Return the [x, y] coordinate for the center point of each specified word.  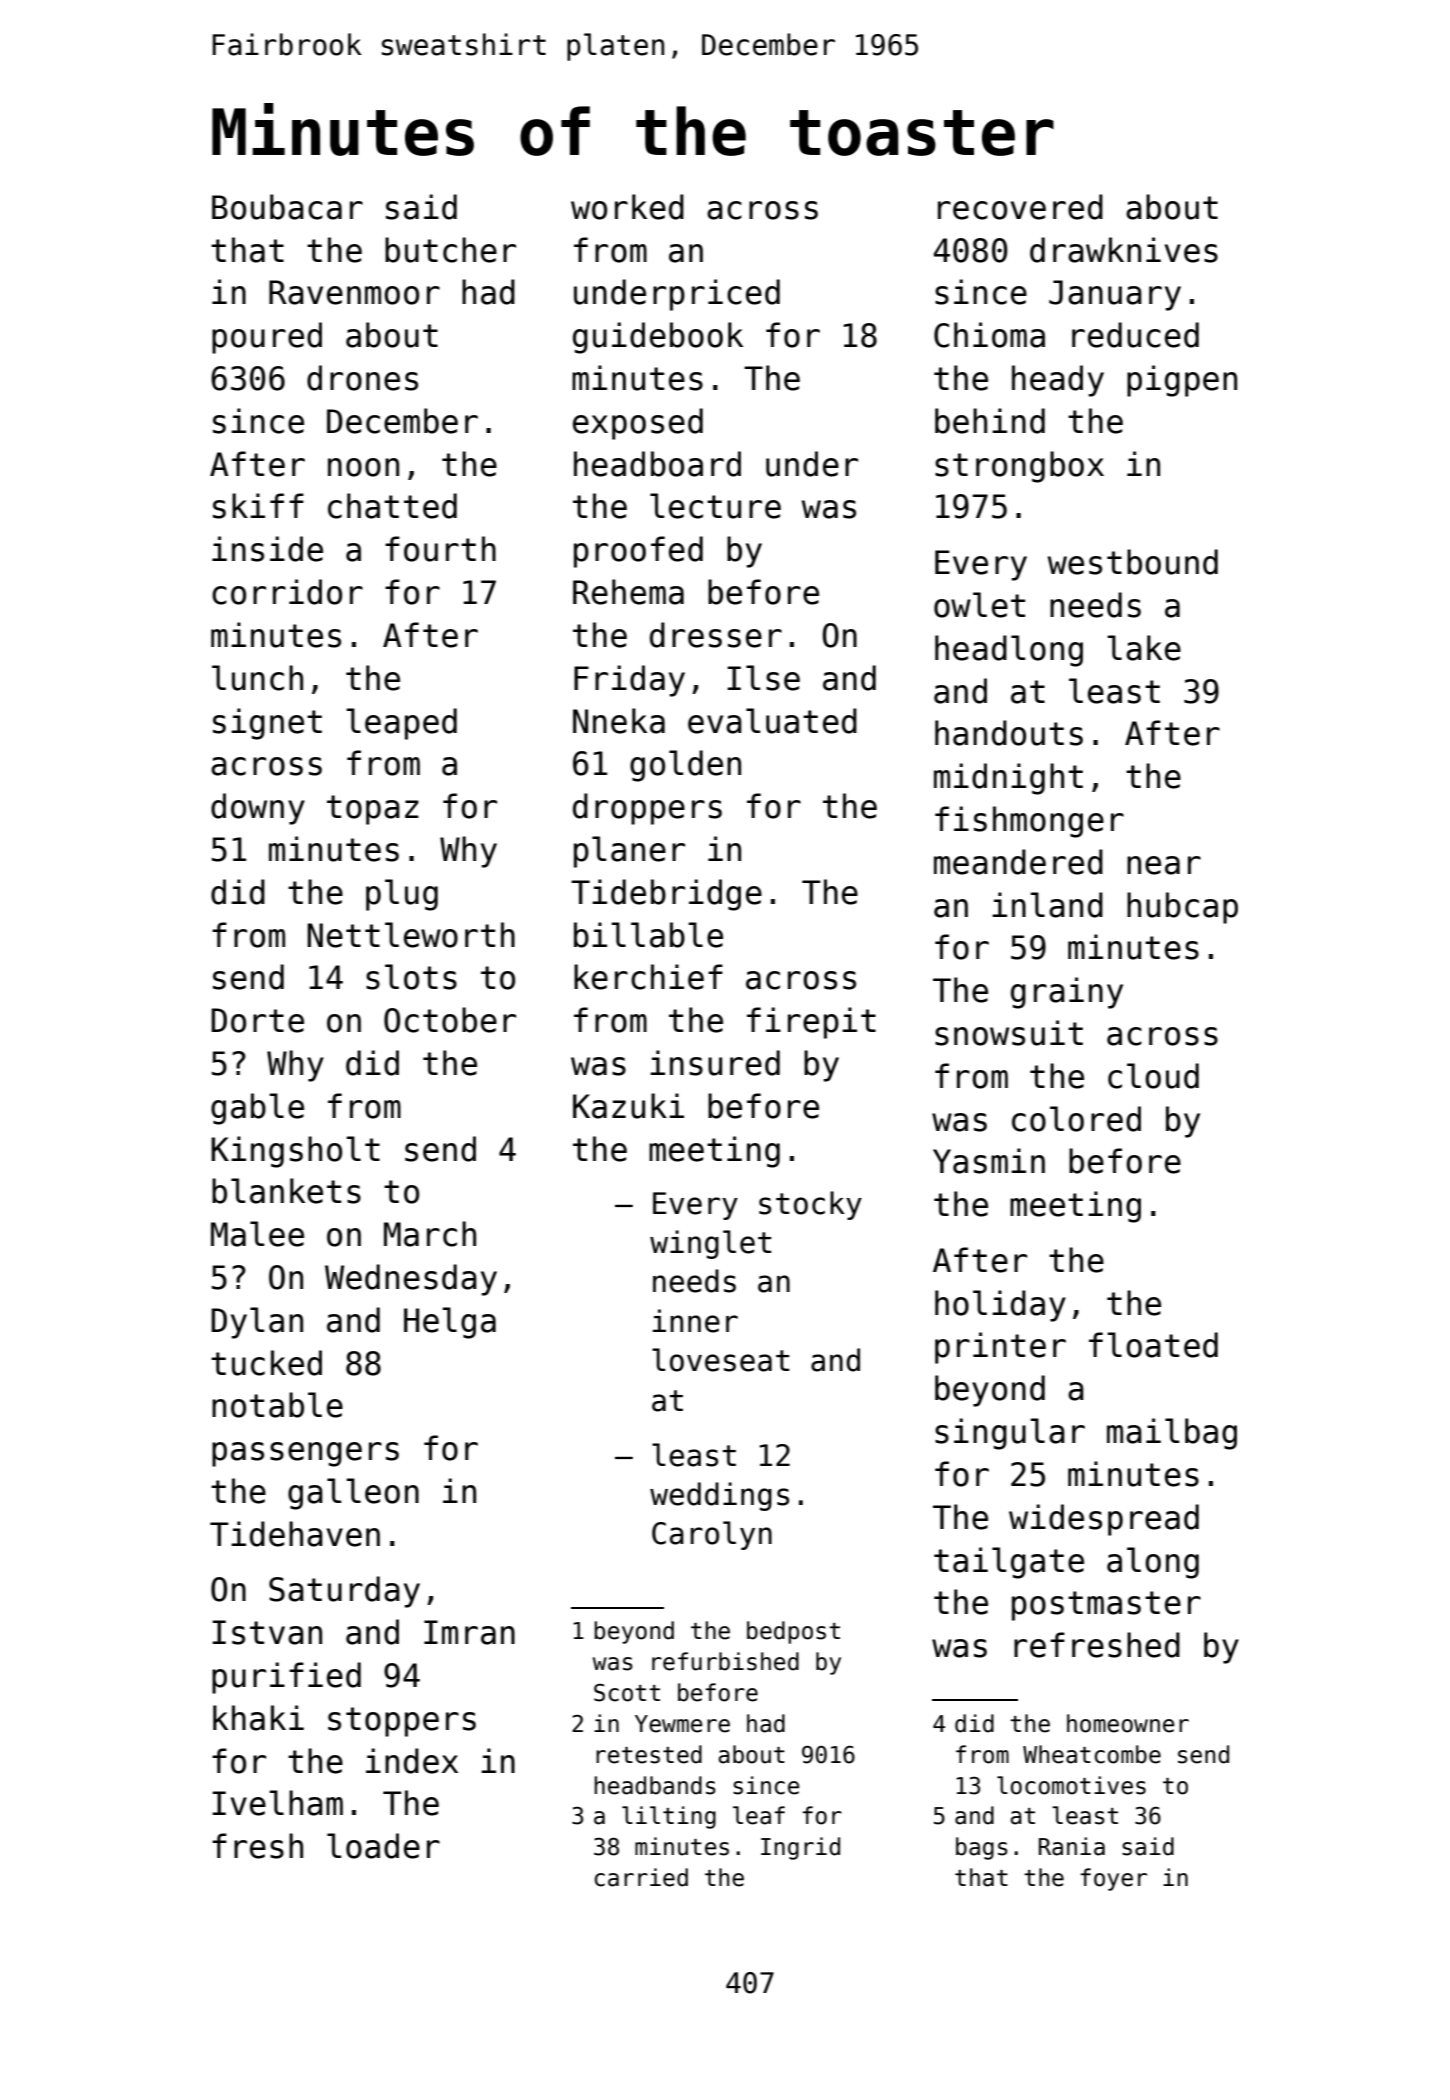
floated [1153, 1345]
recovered [1020, 207]
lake [1144, 648]
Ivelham [277, 1803]
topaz [373, 810]
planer [629, 852]
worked [627, 207]
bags [982, 1848]
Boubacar [287, 207]
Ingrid [800, 1848]
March [430, 1234]
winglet [710, 1244]
